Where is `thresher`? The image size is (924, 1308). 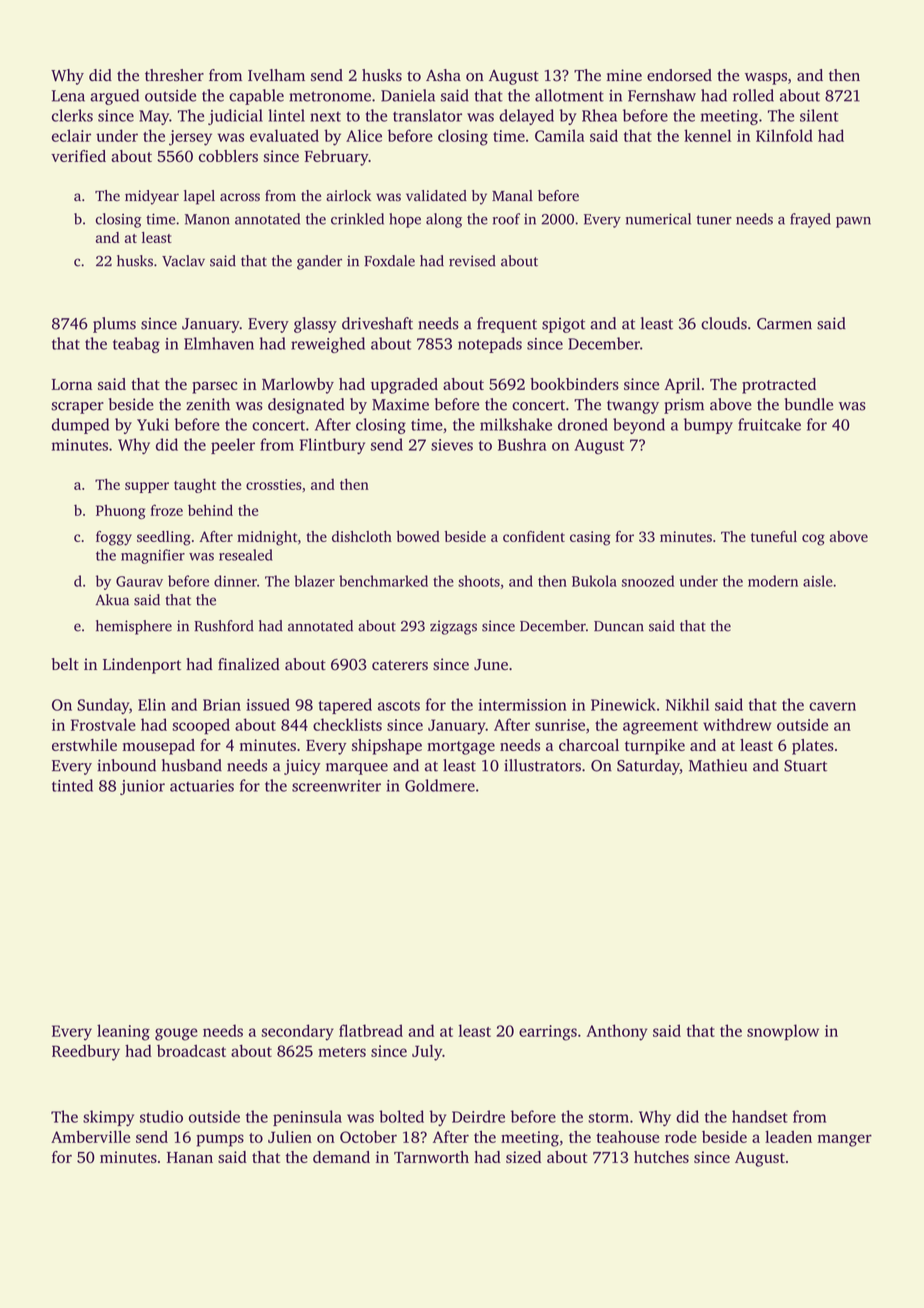 thresher is located at coordinates (174, 75).
